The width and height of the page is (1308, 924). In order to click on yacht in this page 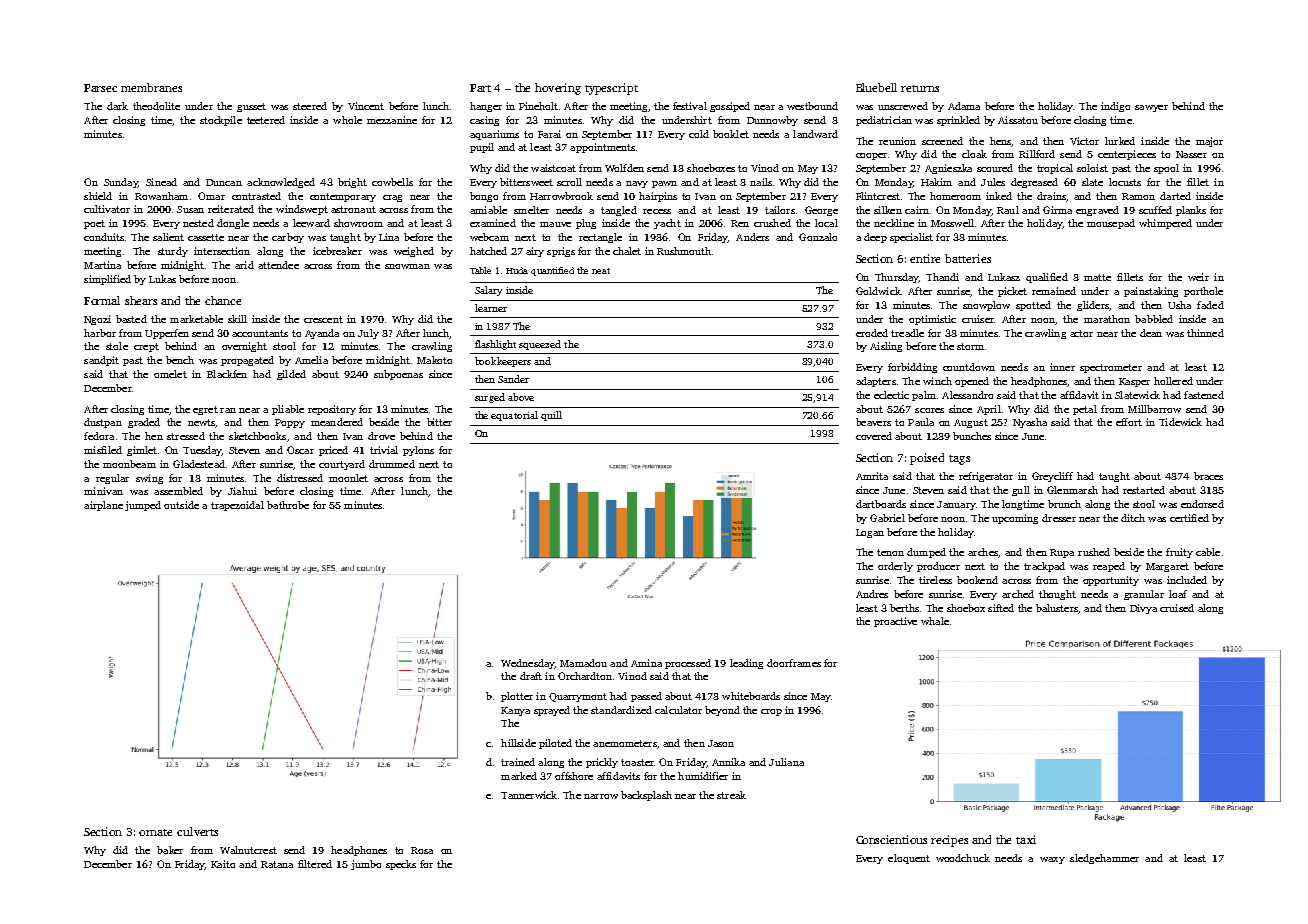, I will do `click(667, 224)`.
